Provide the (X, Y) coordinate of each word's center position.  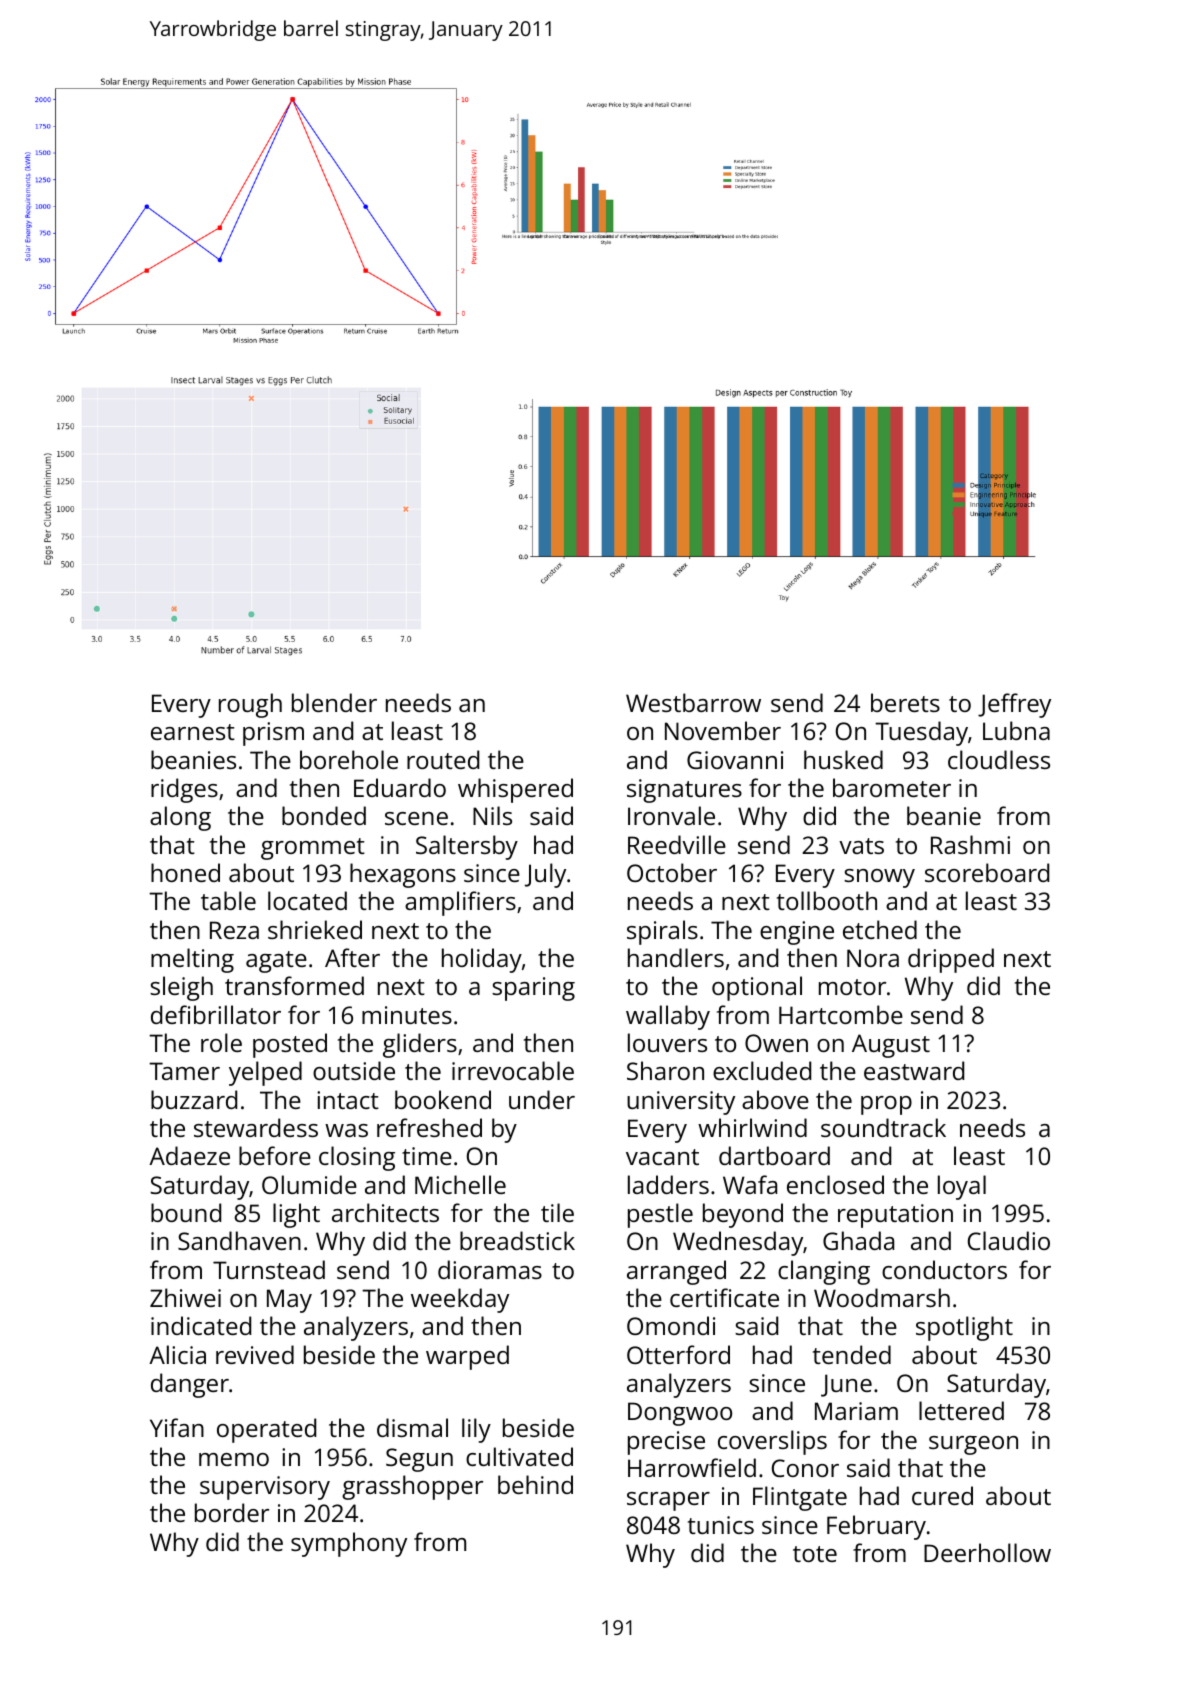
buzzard (194, 1099)
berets (905, 702)
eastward (914, 1070)
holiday (482, 960)
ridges (184, 790)
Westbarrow (693, 702)
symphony (349, 1544)
